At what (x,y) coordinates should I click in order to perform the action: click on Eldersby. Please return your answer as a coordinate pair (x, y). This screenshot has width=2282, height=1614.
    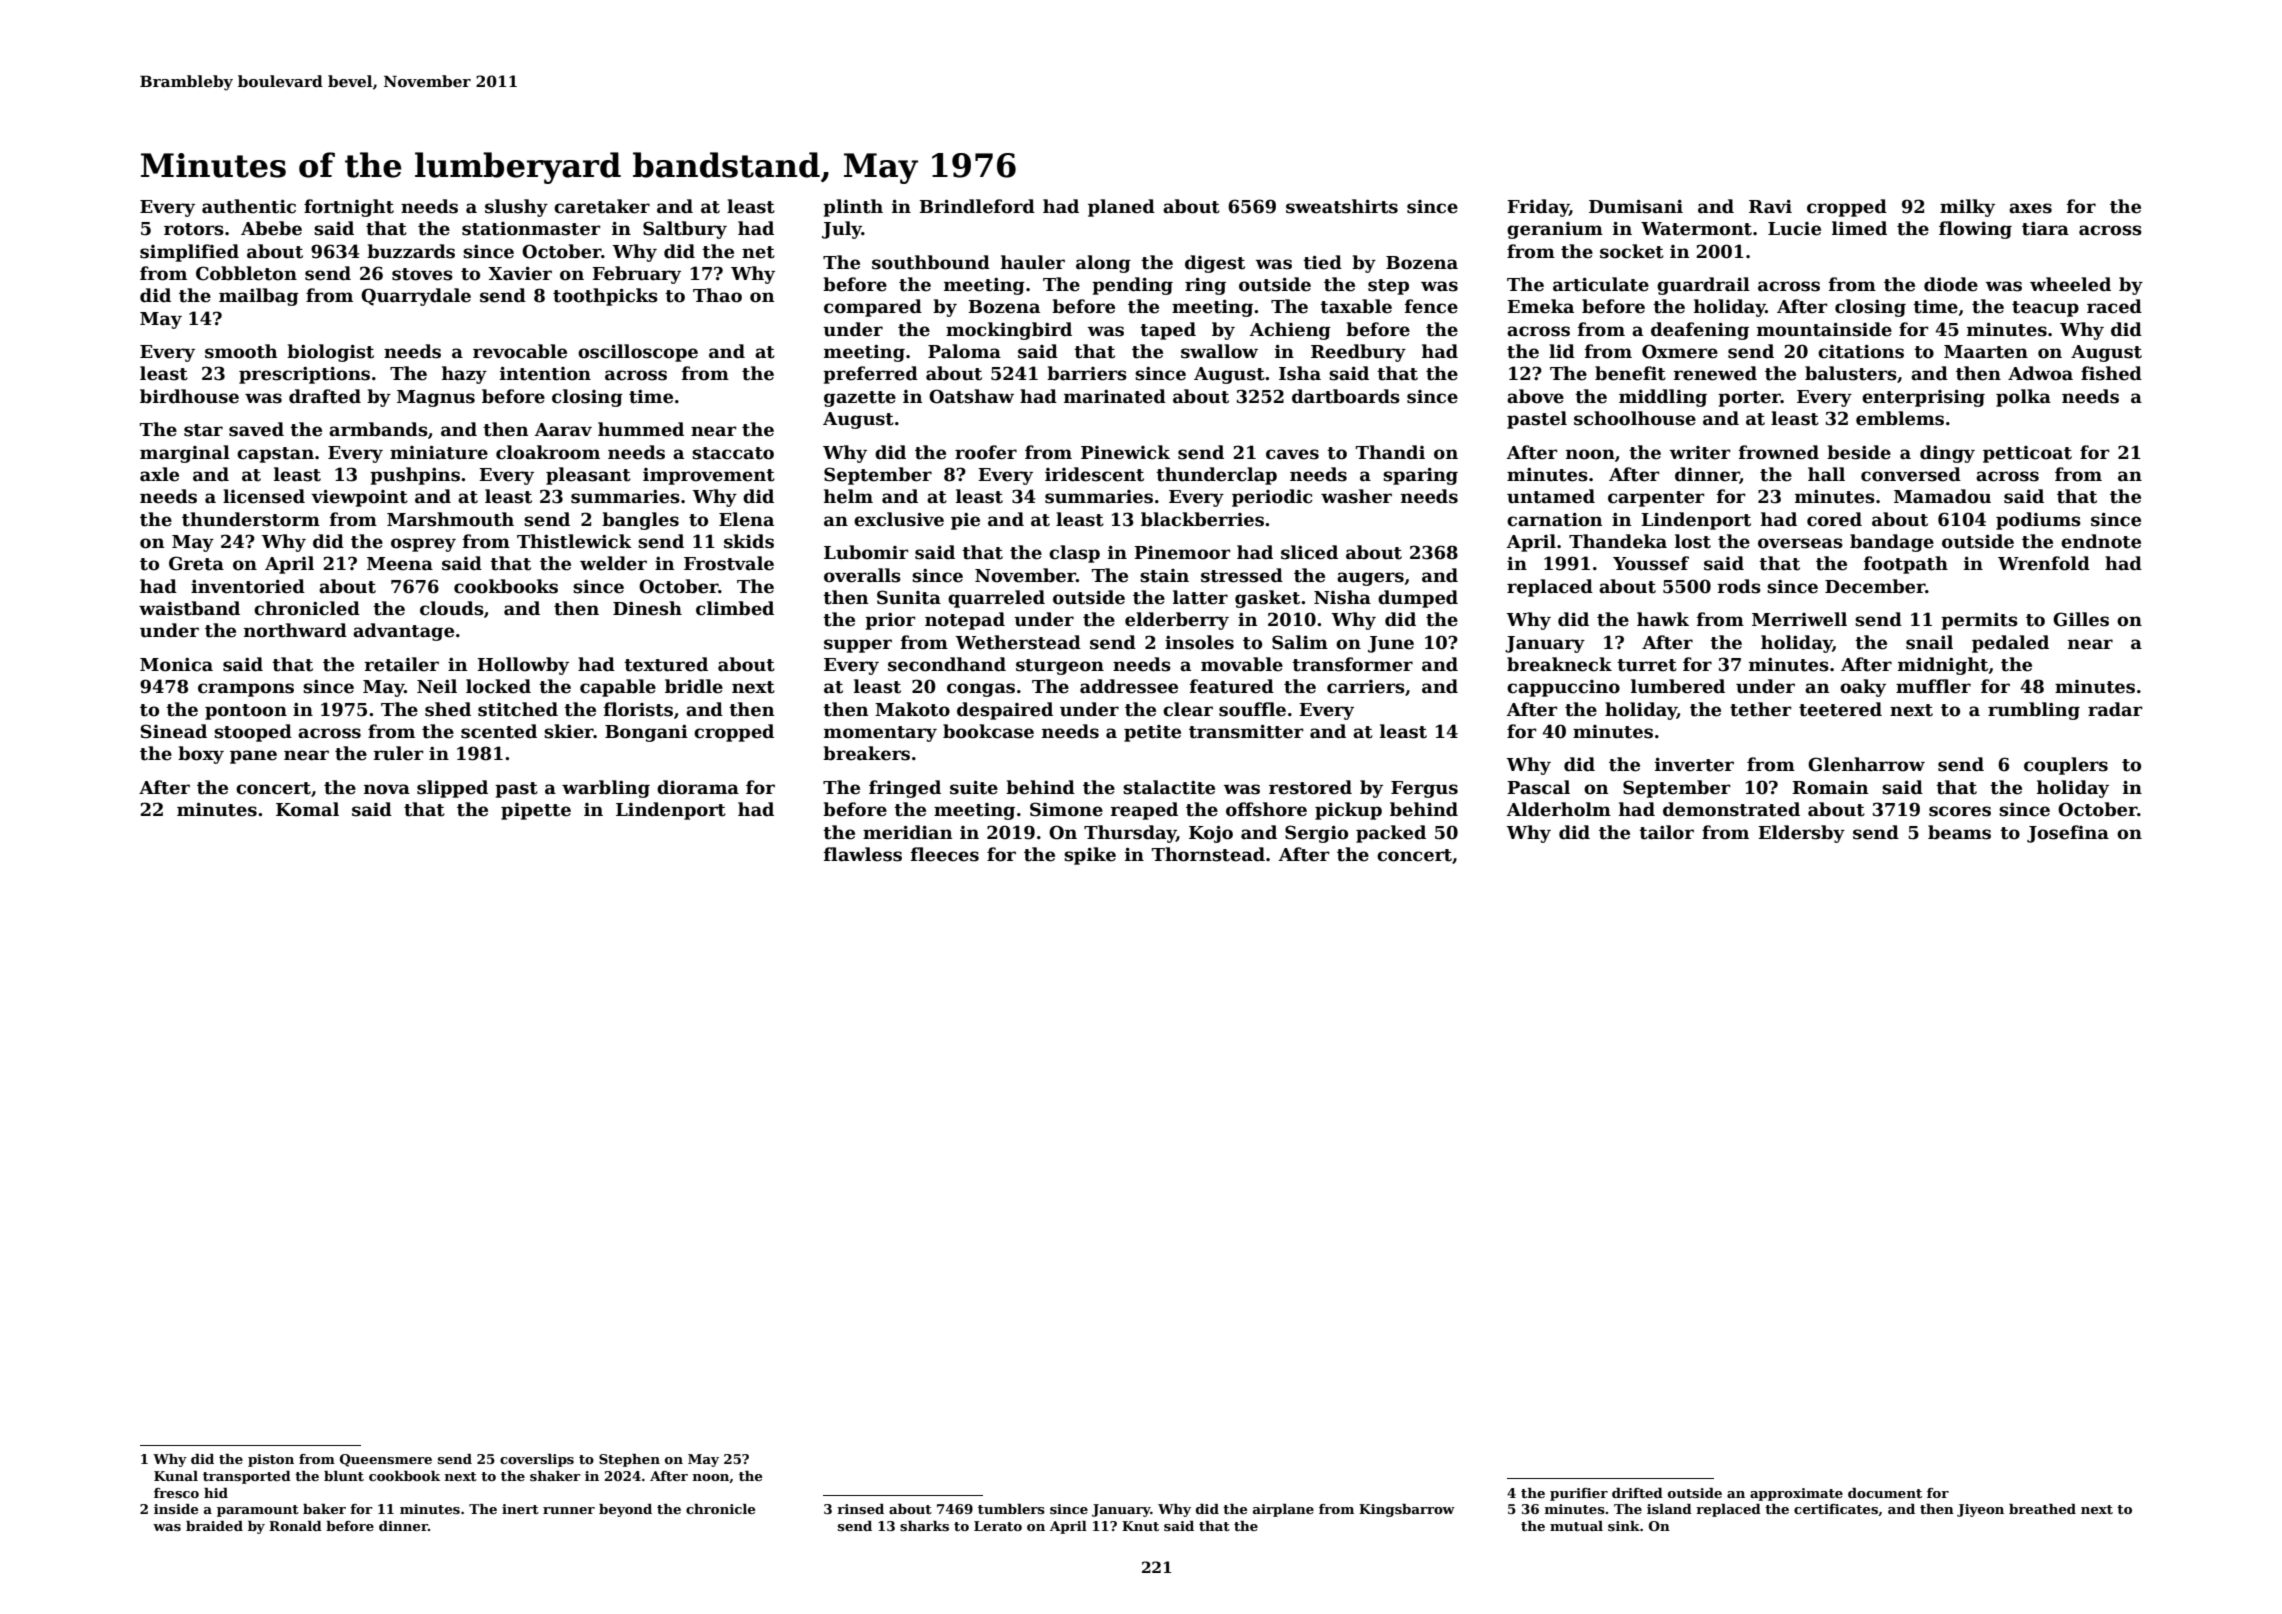
    Looking at the image, I should click on (1801, 834).
